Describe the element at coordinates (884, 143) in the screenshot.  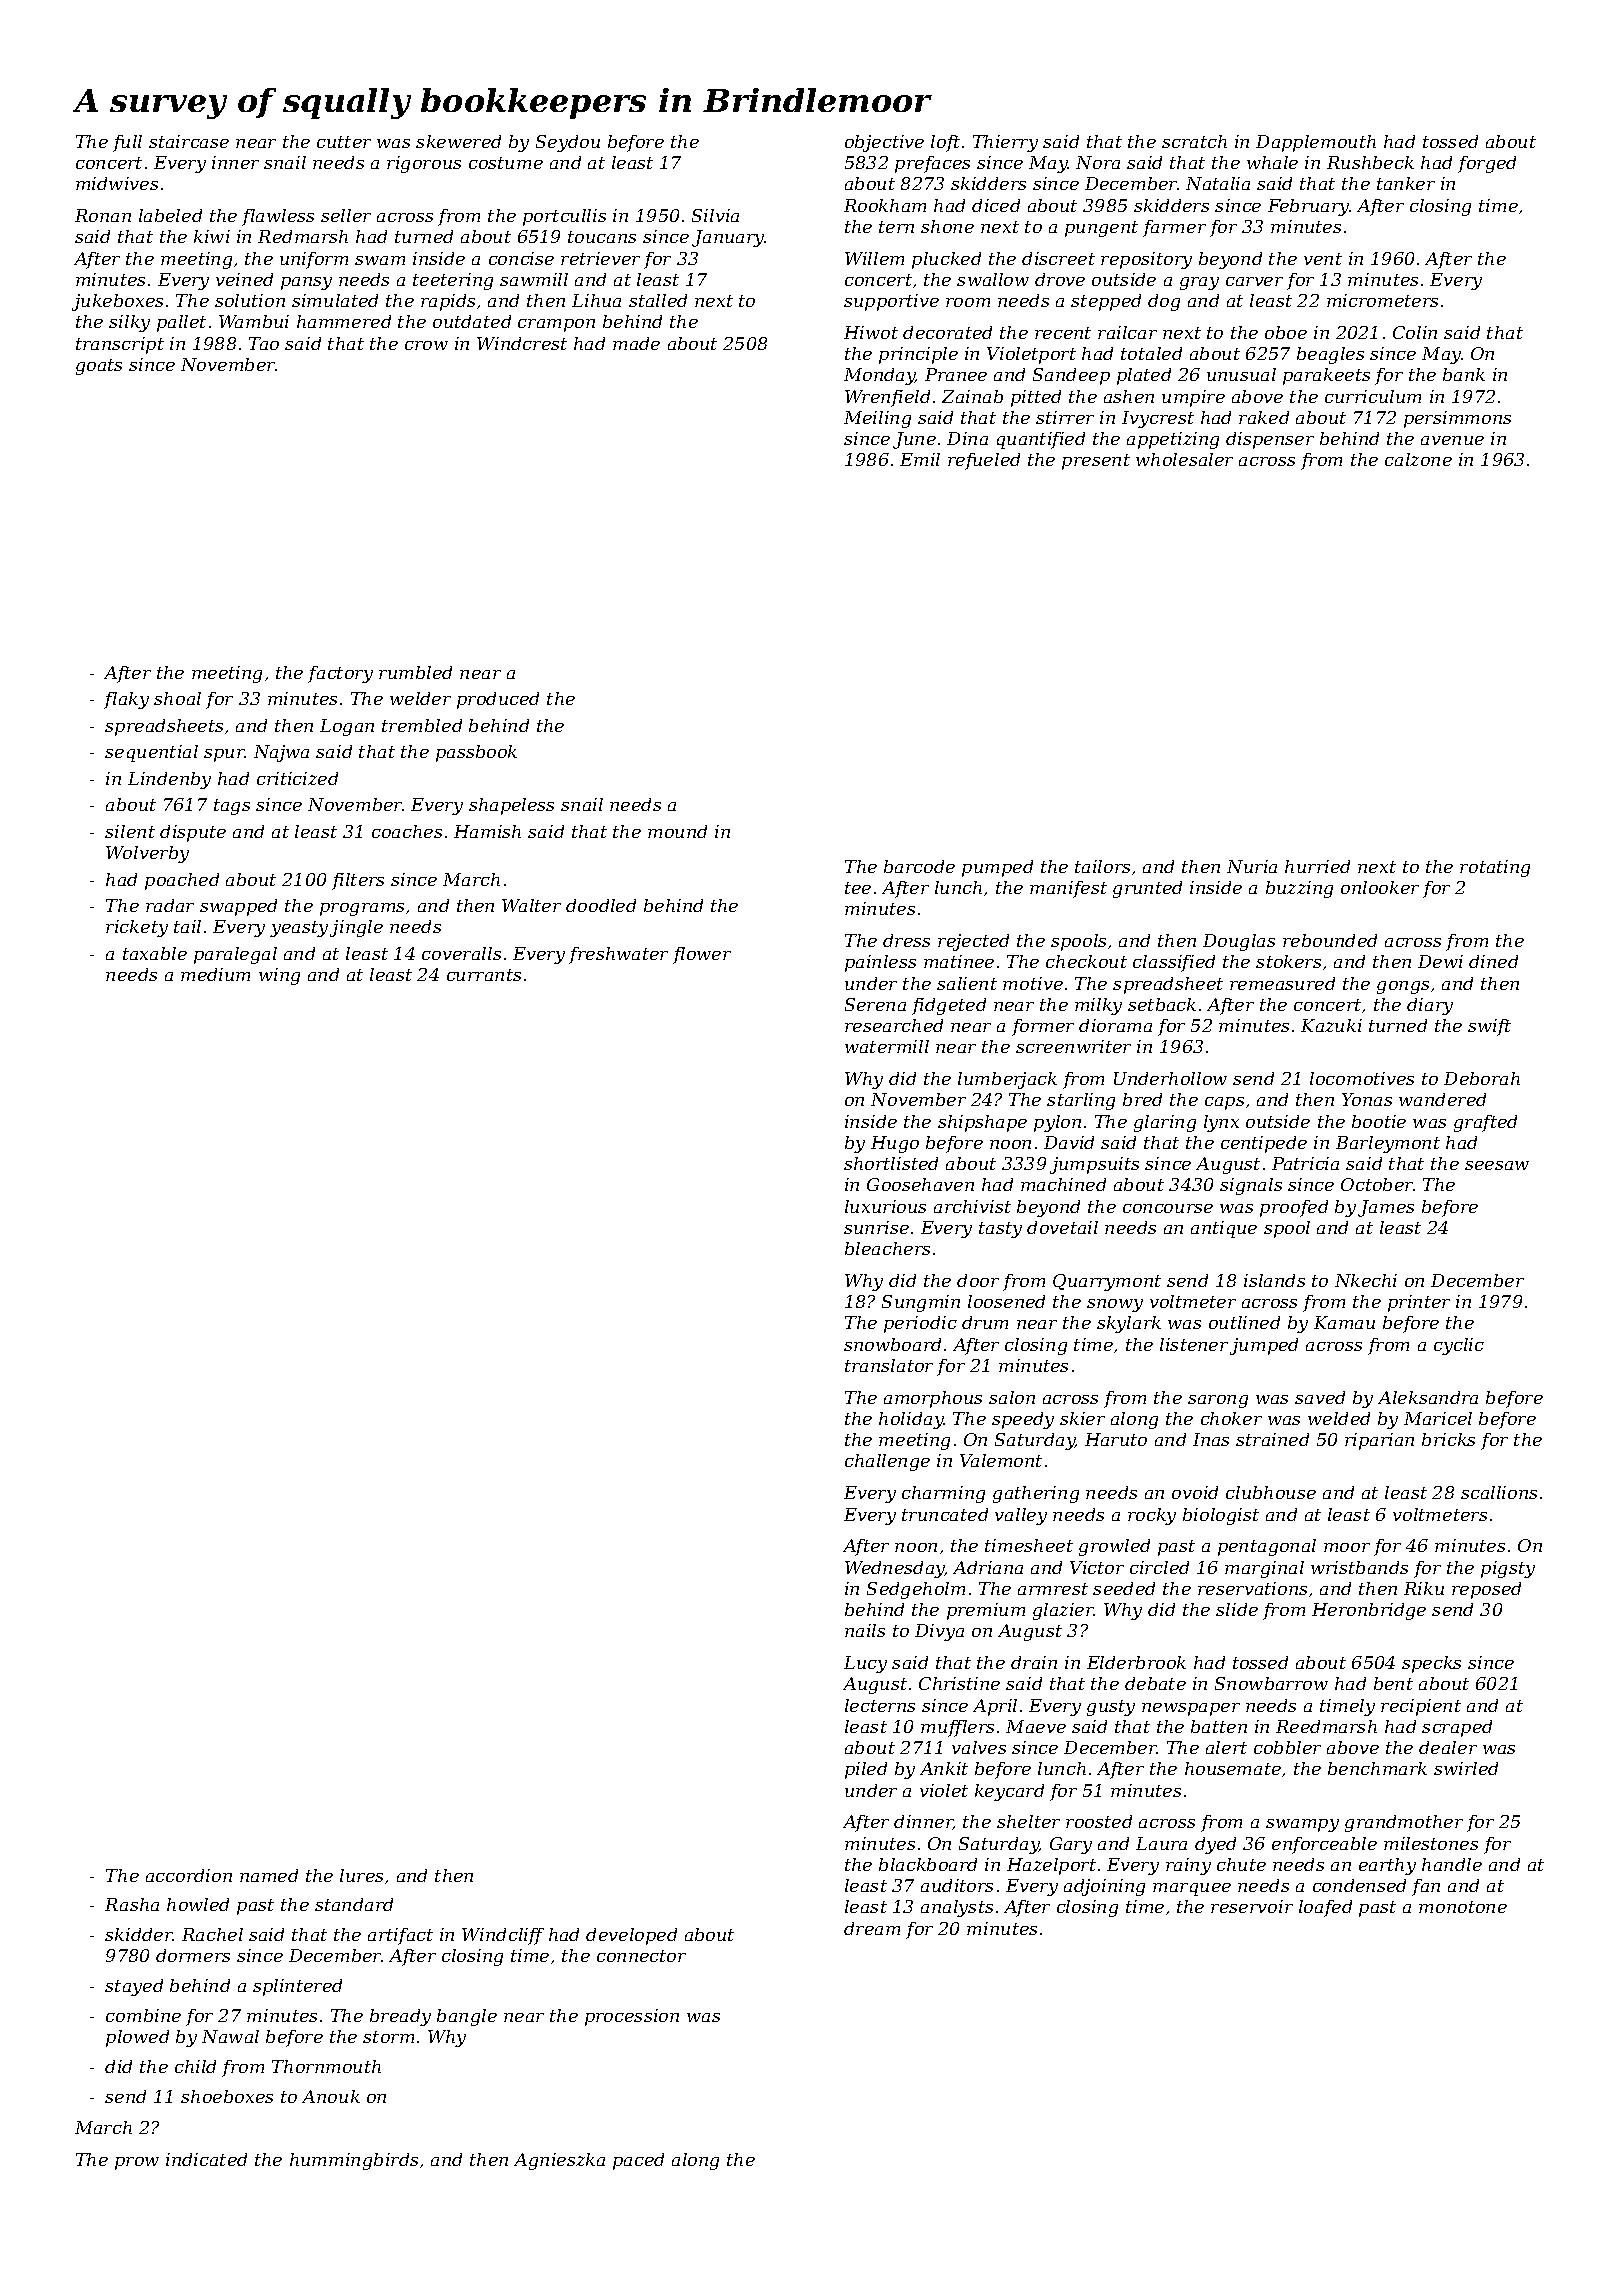
I see `objective` at that location.
